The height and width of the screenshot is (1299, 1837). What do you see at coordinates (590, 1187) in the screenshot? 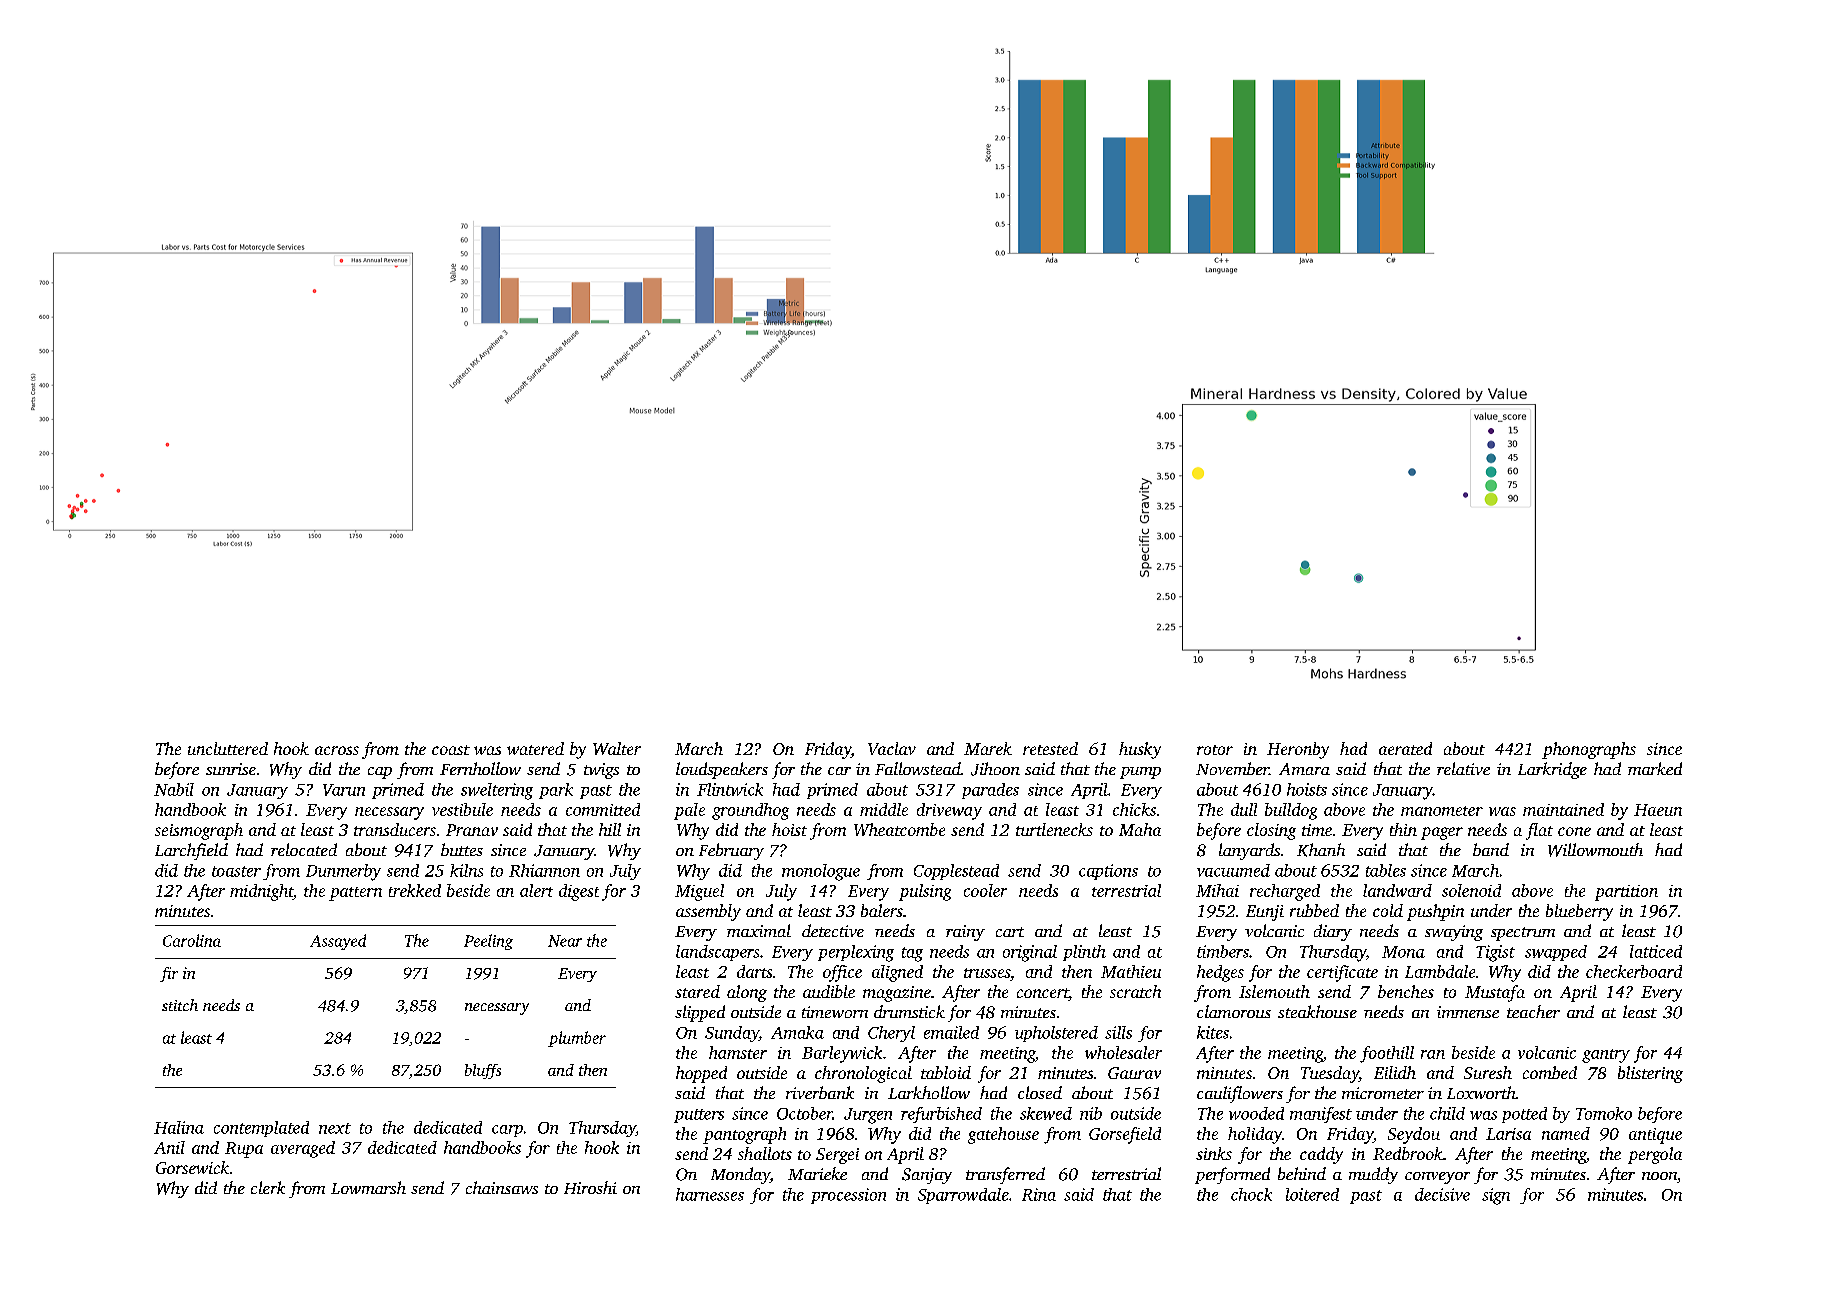
I see `Hiroshi` at bounding box center [590, 1187].
